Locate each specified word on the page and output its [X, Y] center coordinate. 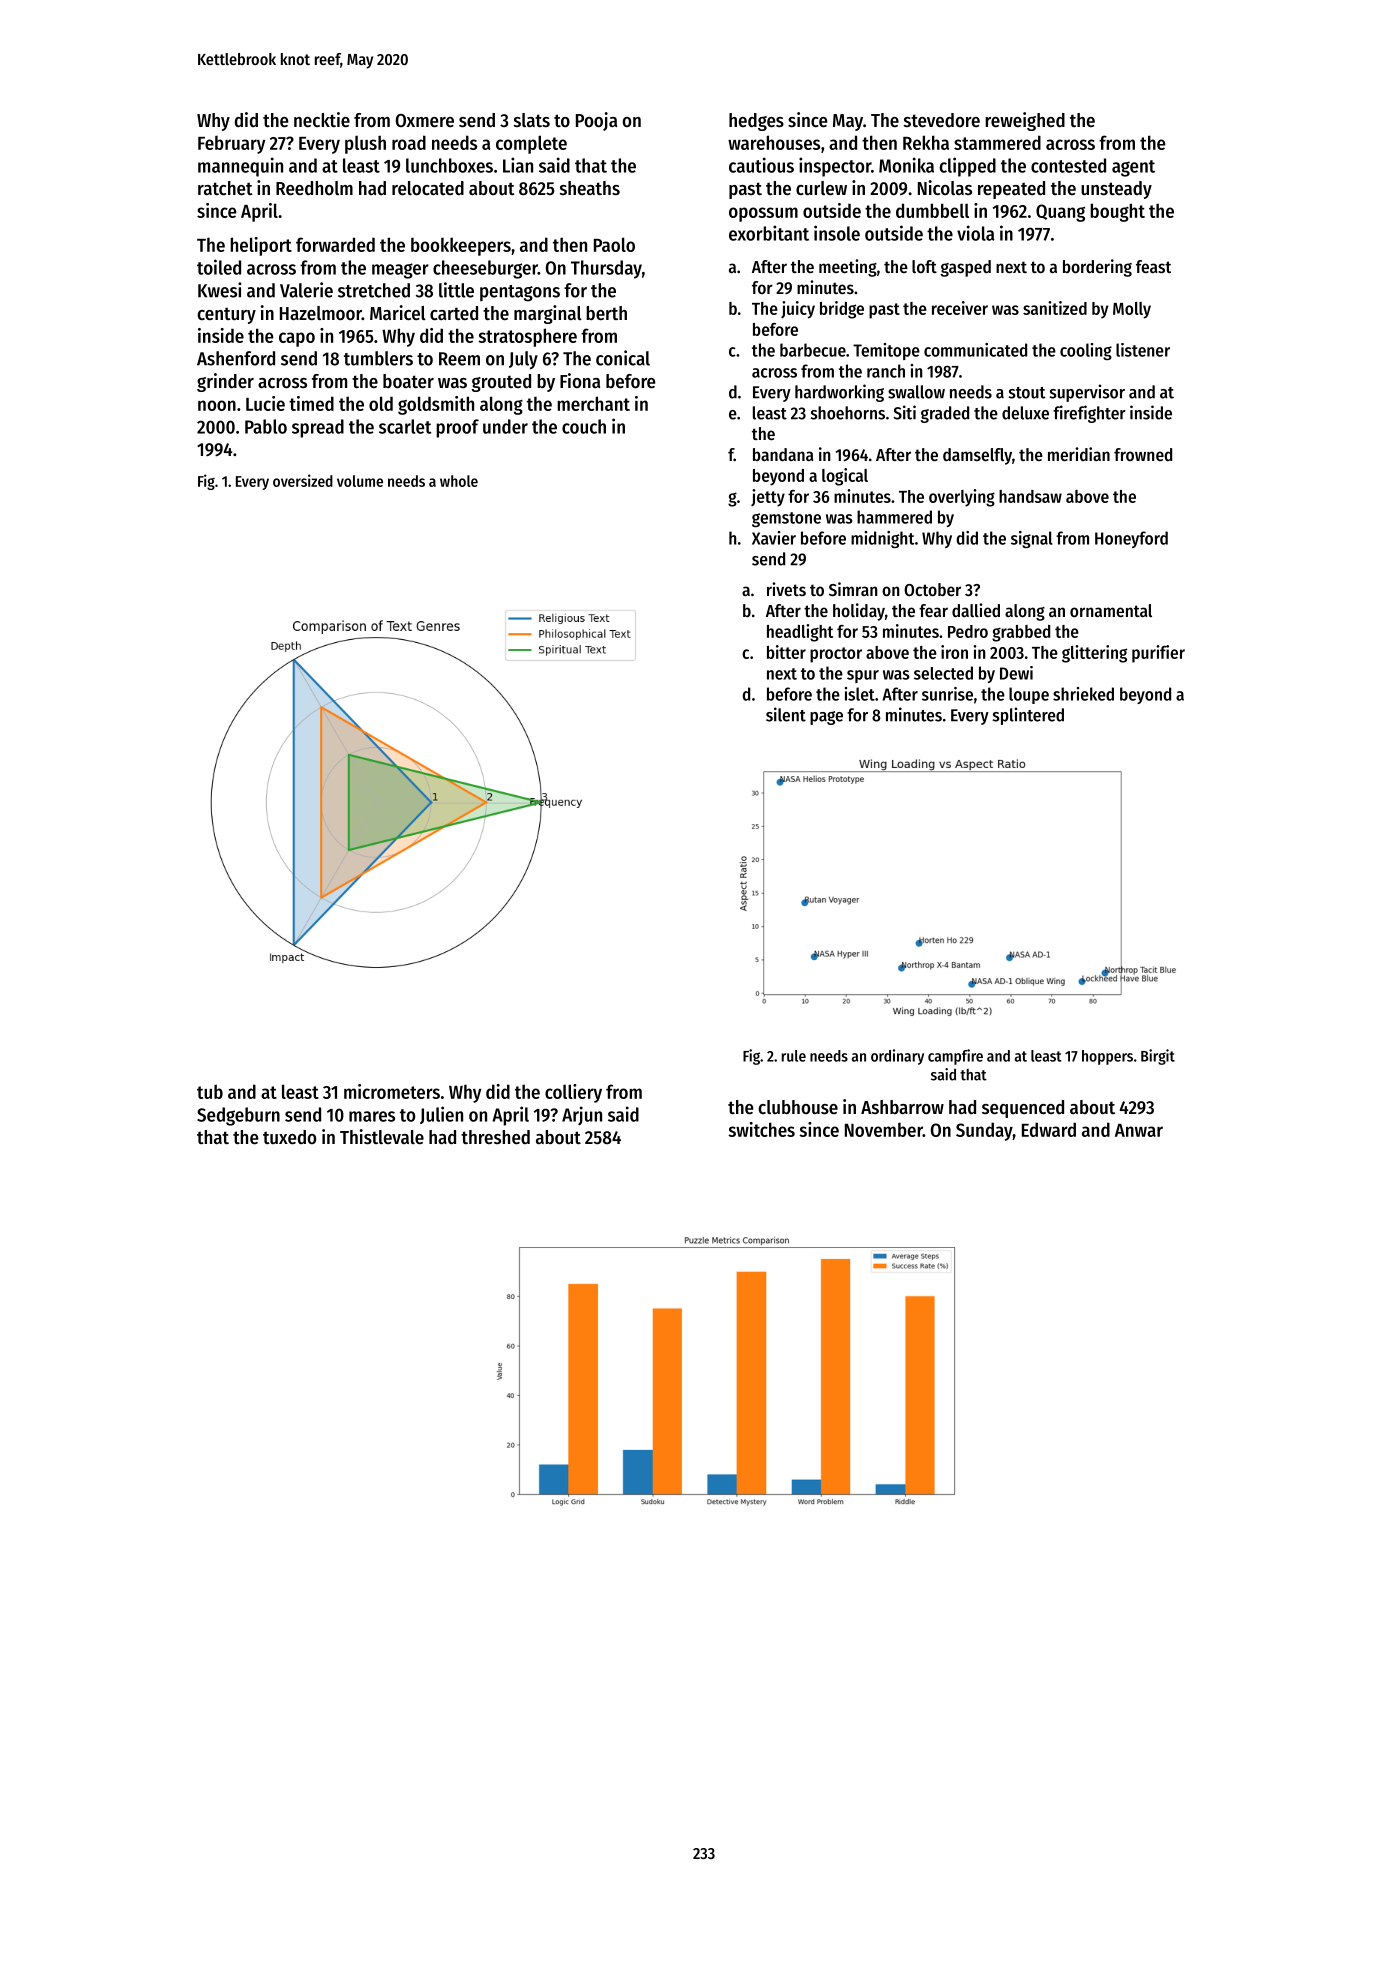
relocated [428, 188]
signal [1032, 539]
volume [360, 481]
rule [794, 1056]
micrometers [392, 1091]
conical [623, 358]
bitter [786, 652]
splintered [1028, 716]
